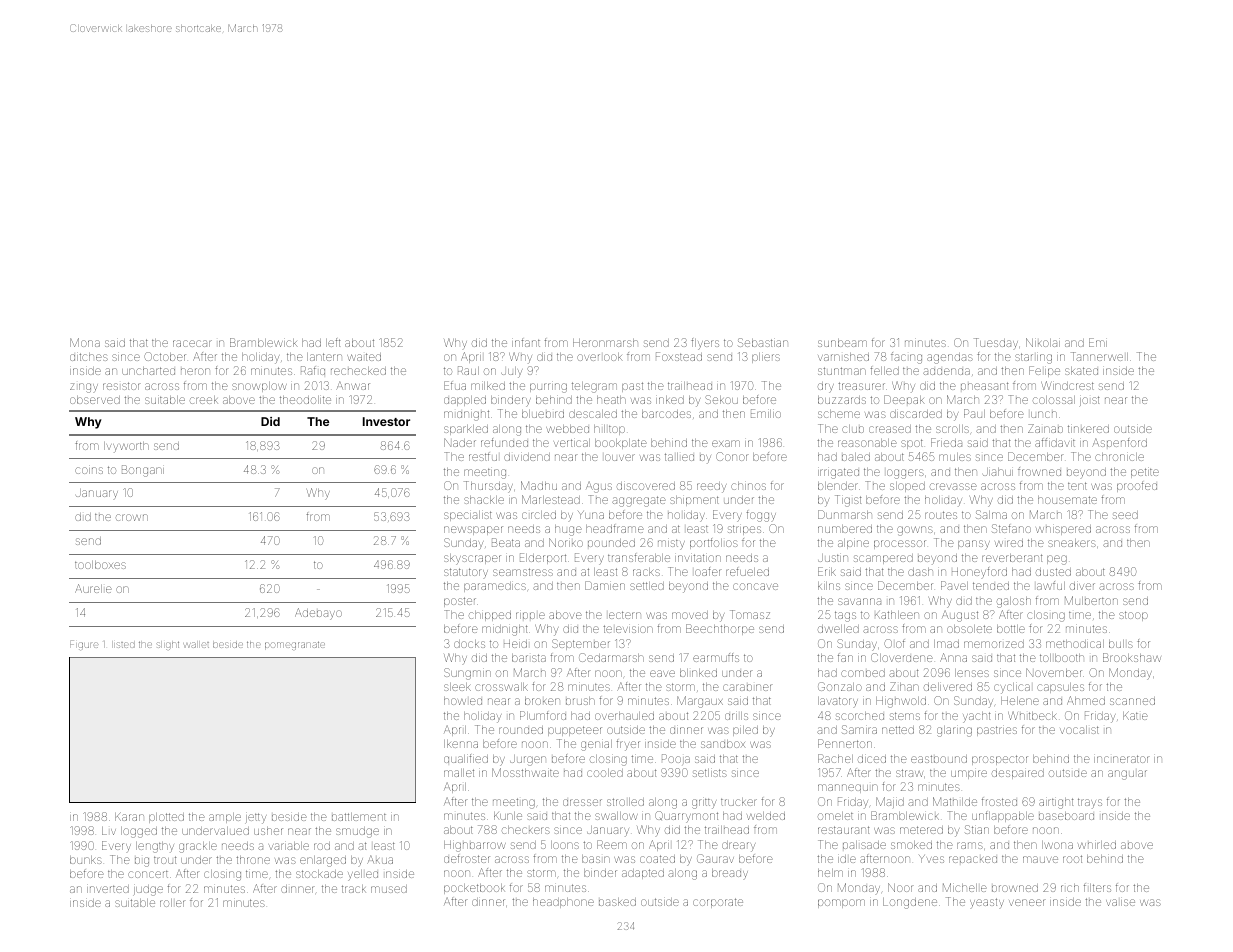 The height and width of the screenshot is (952, 1233). Describe the element at coordinates (1125, 515) in the screenshot. I see `seed` at that location.
